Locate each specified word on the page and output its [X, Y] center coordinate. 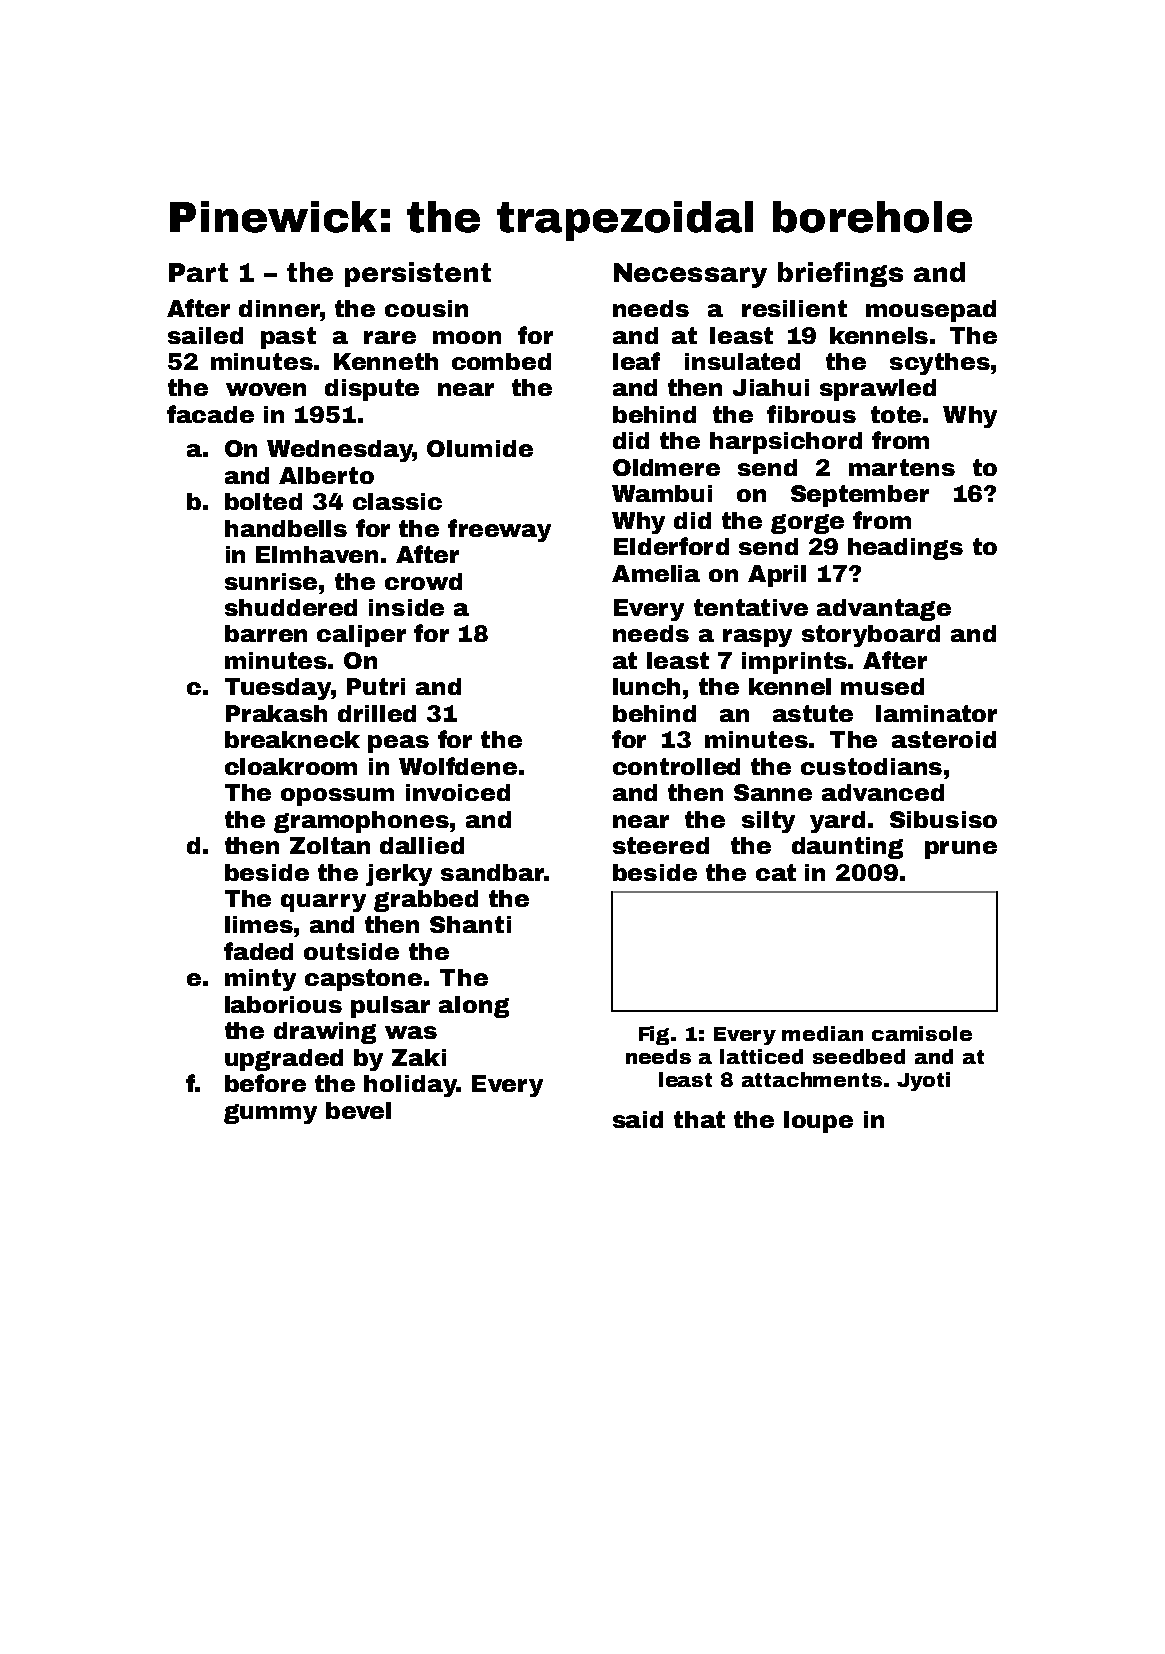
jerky [399, 875]
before [265, 1083]
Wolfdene [458, 766]
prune [961, 850]
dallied [422, 845]
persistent [418, 274]
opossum [337, 797]
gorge [807, 524]
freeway [499, 530]
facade [210, 414]
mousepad [931, 311]
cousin [426, 308]
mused [882, 686]
